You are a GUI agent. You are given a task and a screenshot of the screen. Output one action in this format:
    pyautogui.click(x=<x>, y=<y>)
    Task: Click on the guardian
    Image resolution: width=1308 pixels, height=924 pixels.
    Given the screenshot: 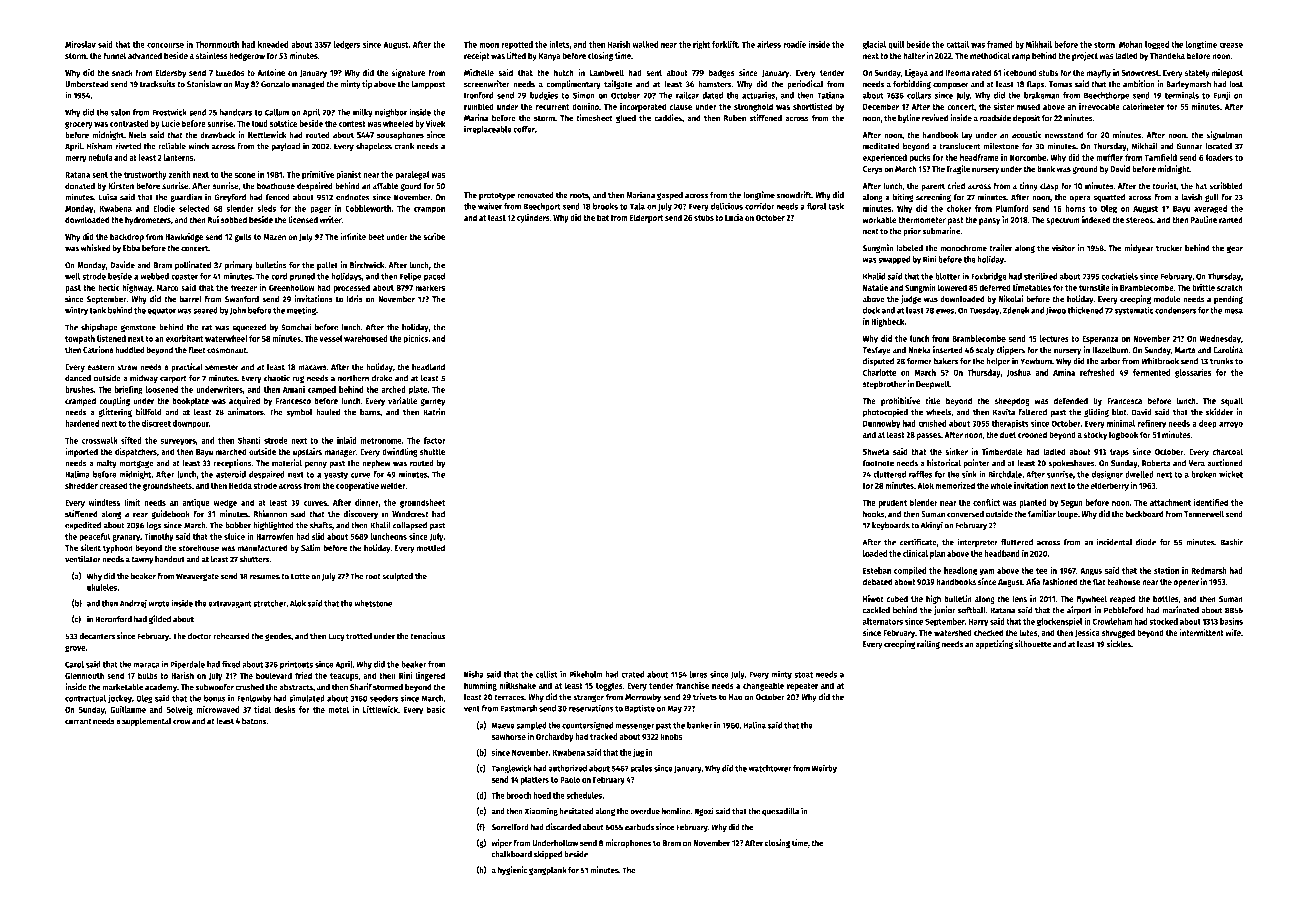 What is the action you would take?
    pyautogui.click(x=186, y=198)
